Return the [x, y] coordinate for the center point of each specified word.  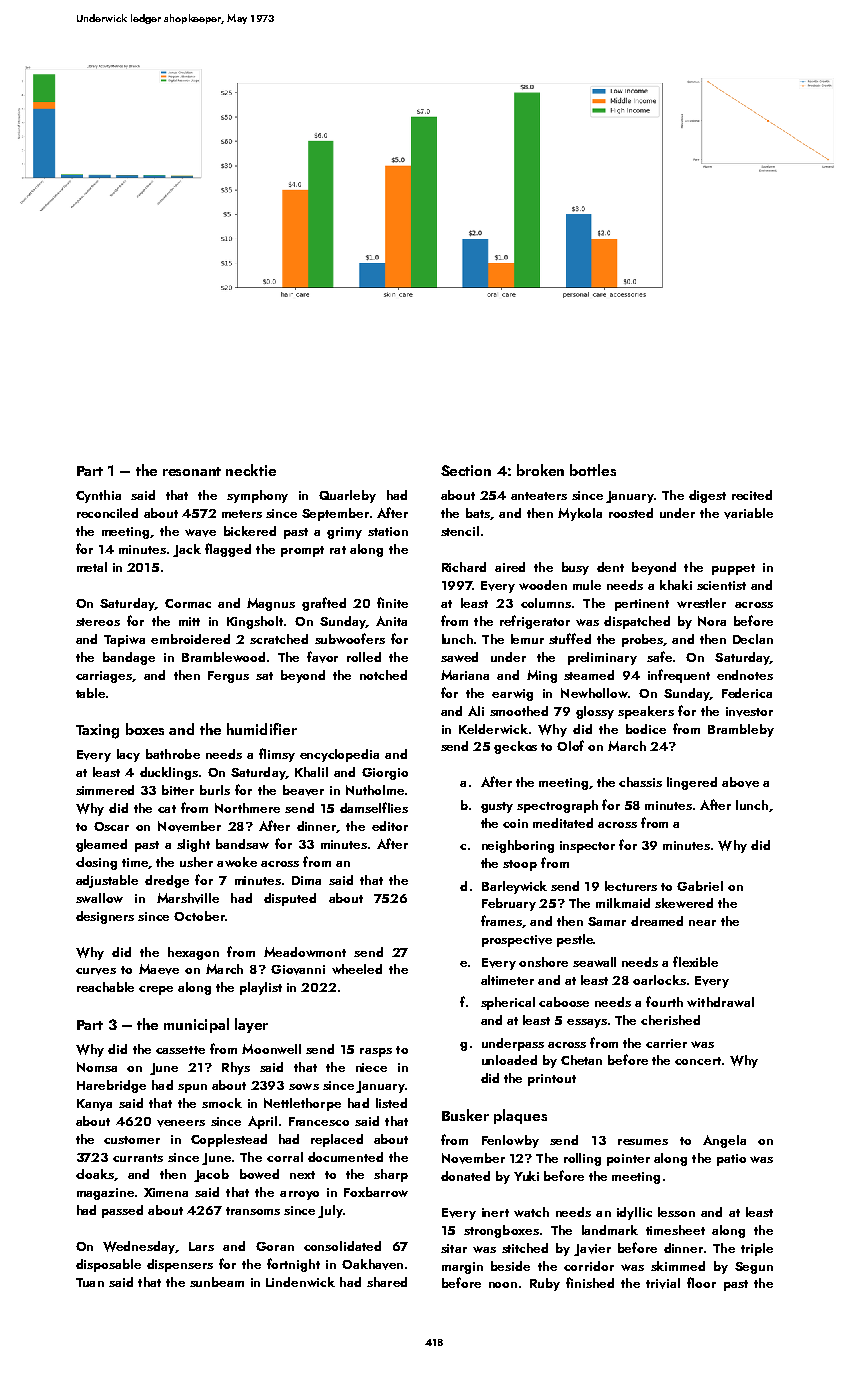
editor [390, 826]
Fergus [228, 677]
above [740, 782]
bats [478, 513]
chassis [640, 782]
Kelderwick [493, 729]
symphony [257, 496]
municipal [196, 1025]
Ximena [166, 1192]
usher [196, 862]
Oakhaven [372, 1264]
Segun [754, 1268]
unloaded [509, 1060]
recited [752, 495]
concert [698, 1061]
